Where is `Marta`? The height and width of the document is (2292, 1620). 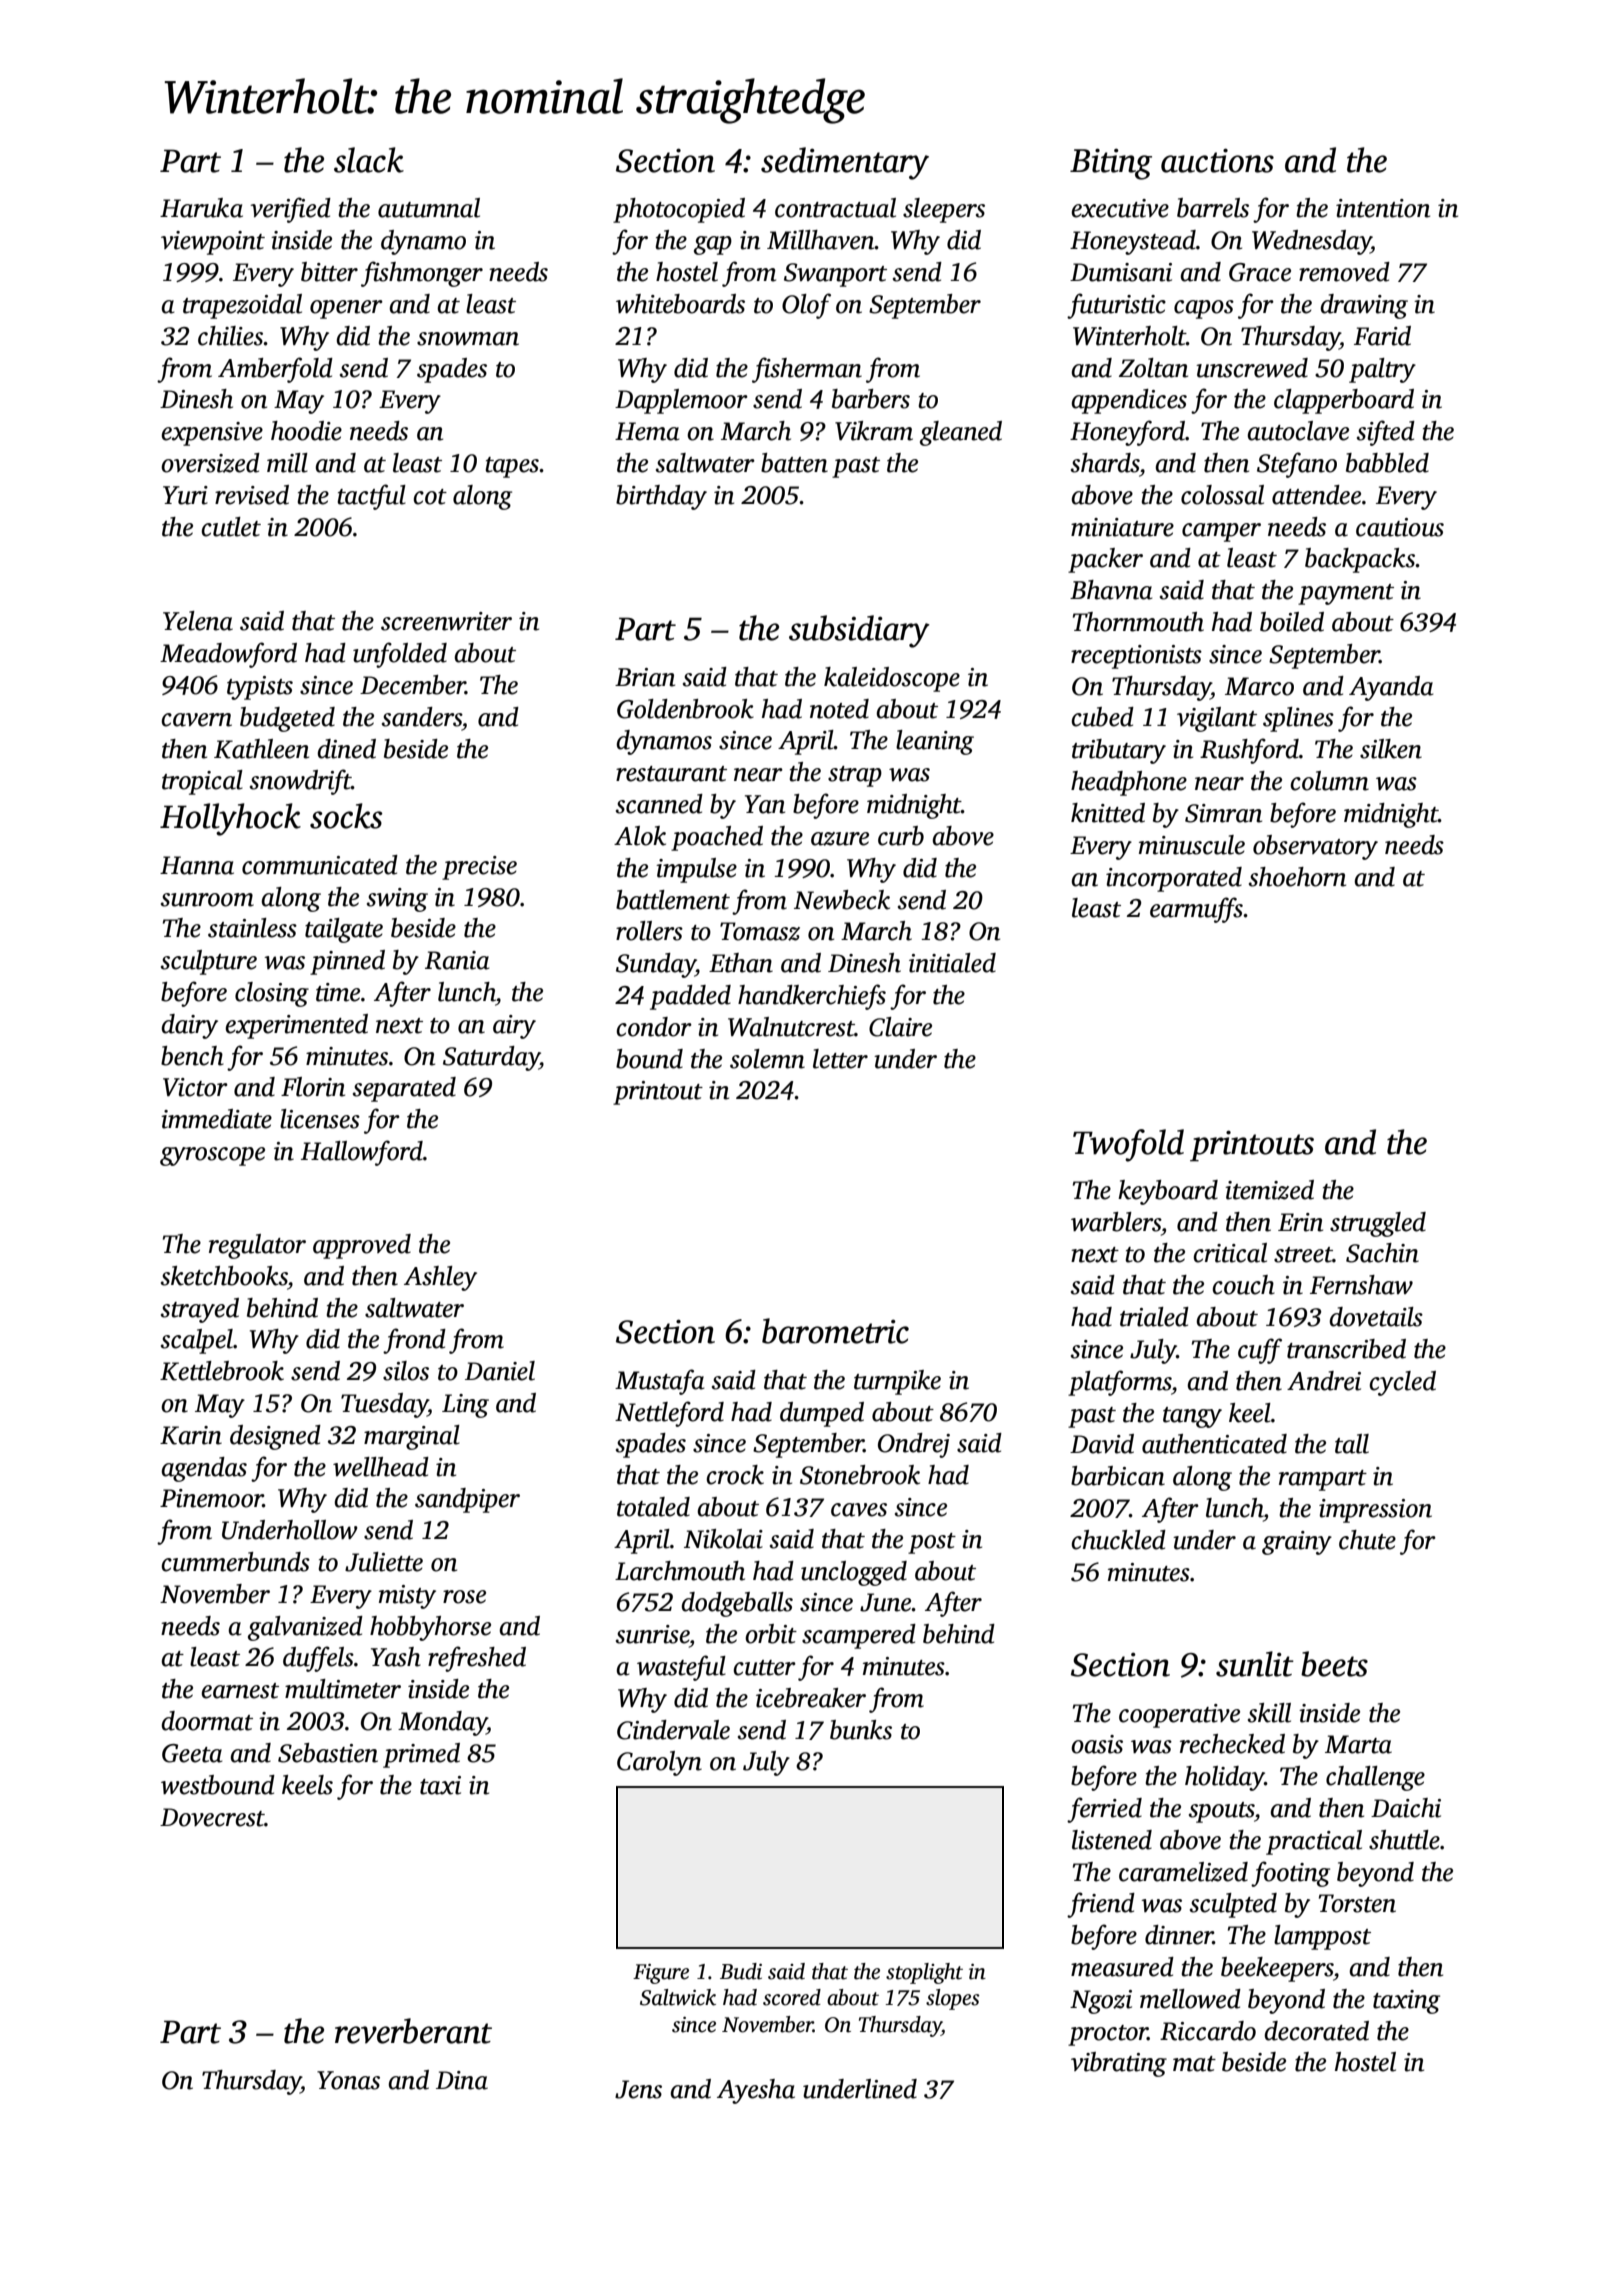 Marta is located at coordinates (1358, 1744).
